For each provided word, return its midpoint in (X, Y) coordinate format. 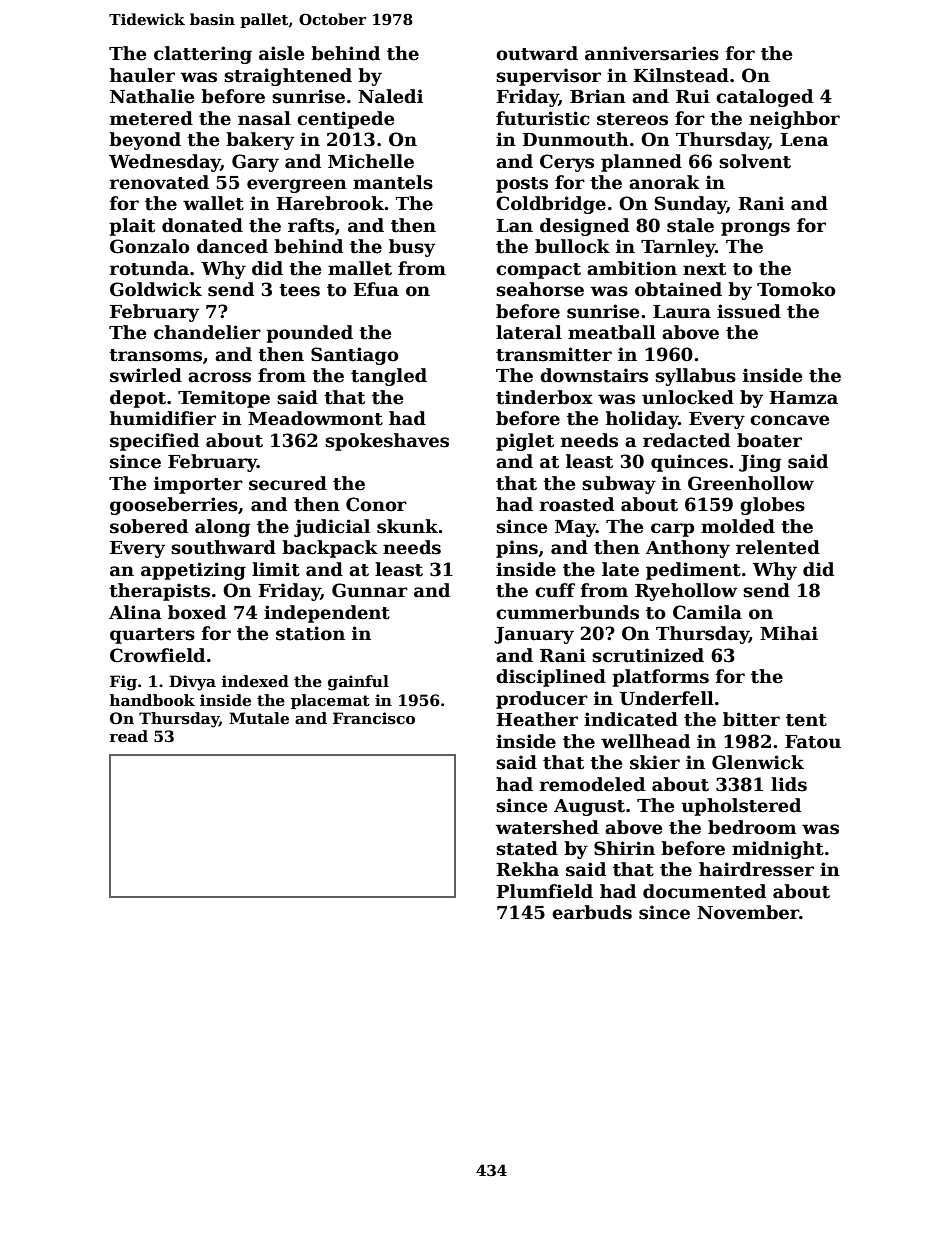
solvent (755, 161)
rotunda (149, 268)
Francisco (374, 718)
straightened (288, 77)
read (128, 736)
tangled (389, 377)
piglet (525, 442)
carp (672, 530)
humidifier (163, 418)
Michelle (371, 161)
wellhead (645, 741)
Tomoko (796, 289)
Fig (123, 683)
